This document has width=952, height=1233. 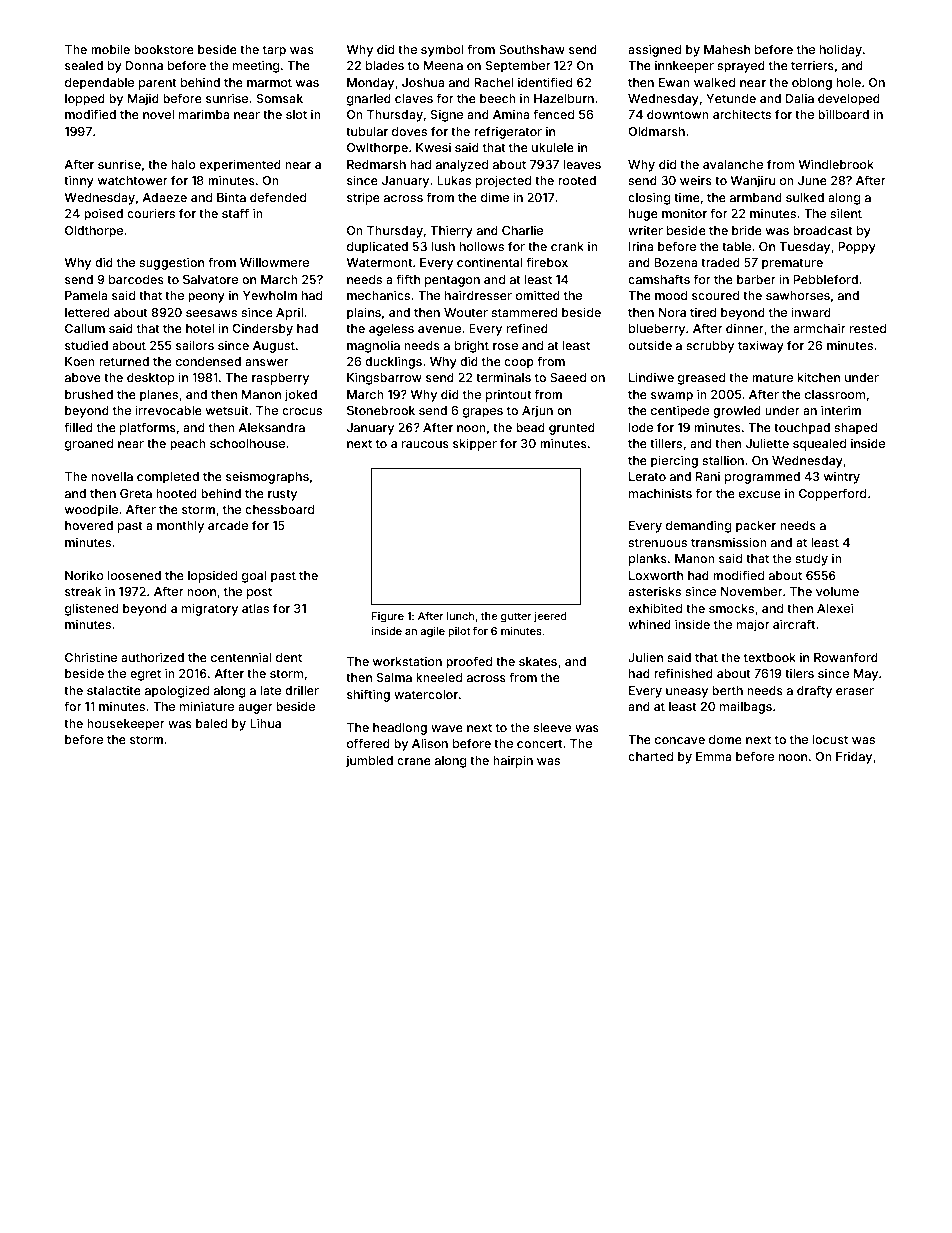 I want to click on fenced, so click(x=553, y=114).
